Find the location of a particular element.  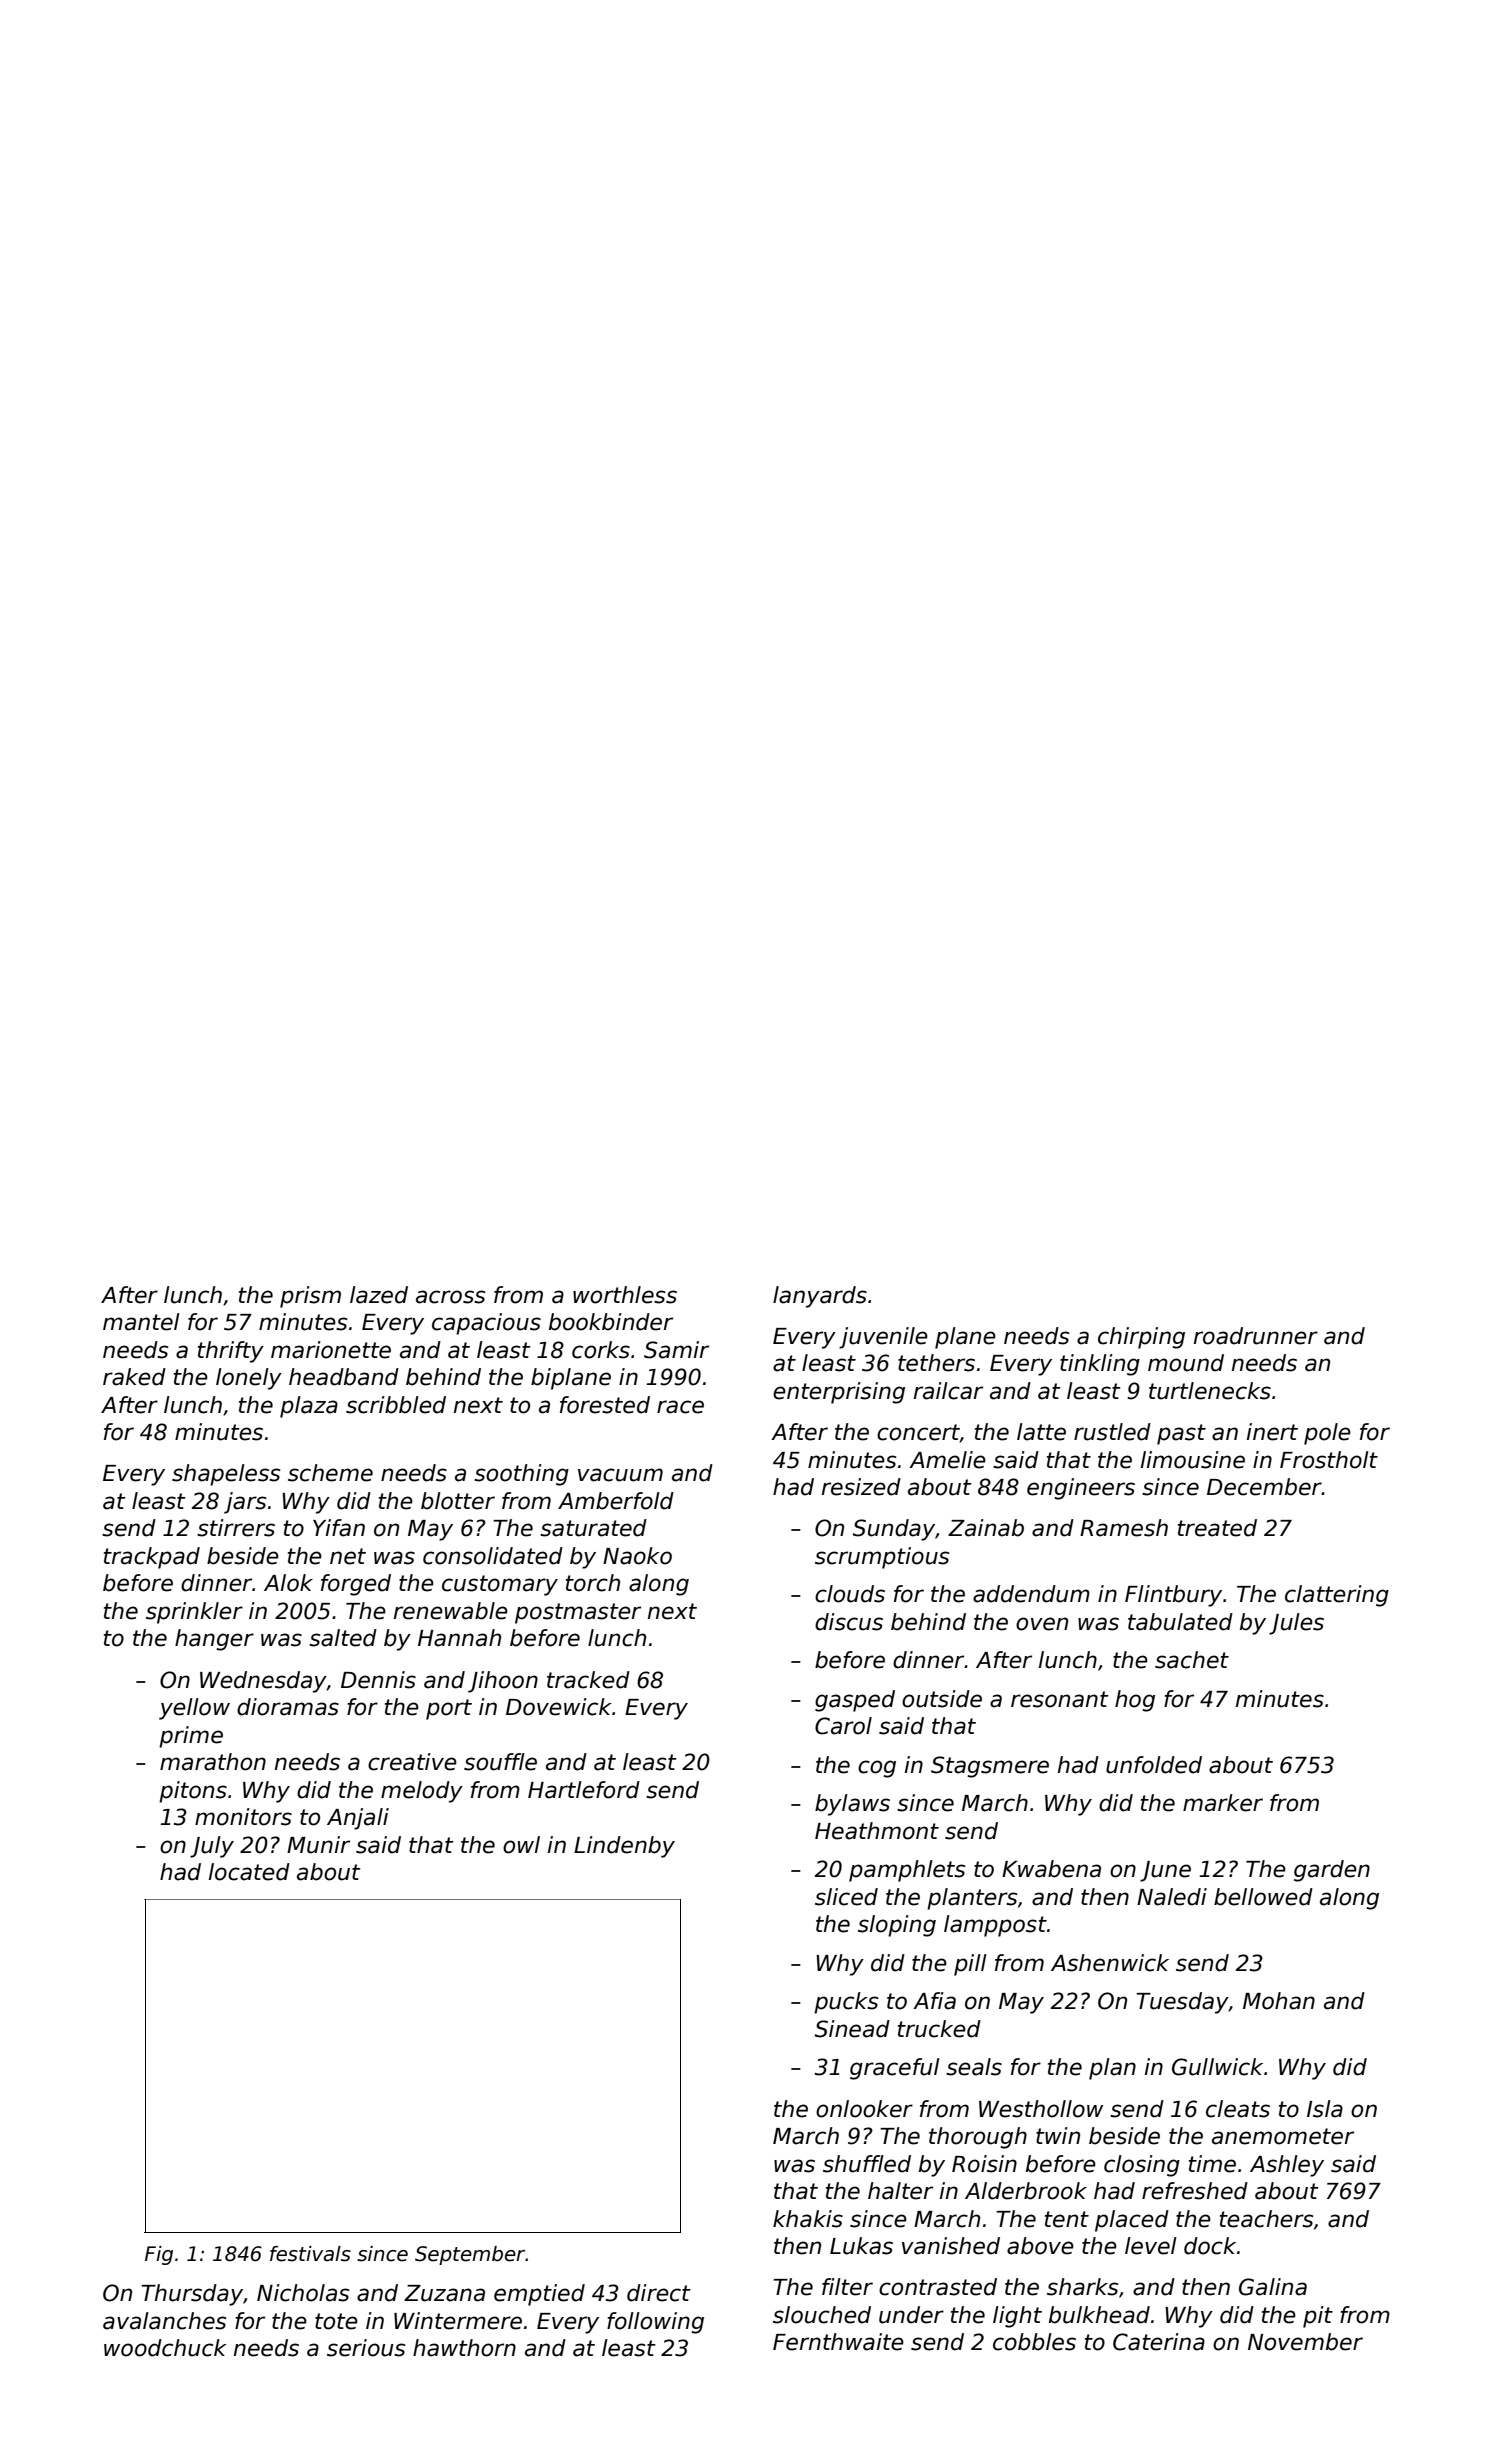

woodchuck is located at coordinates (165, 2348).
